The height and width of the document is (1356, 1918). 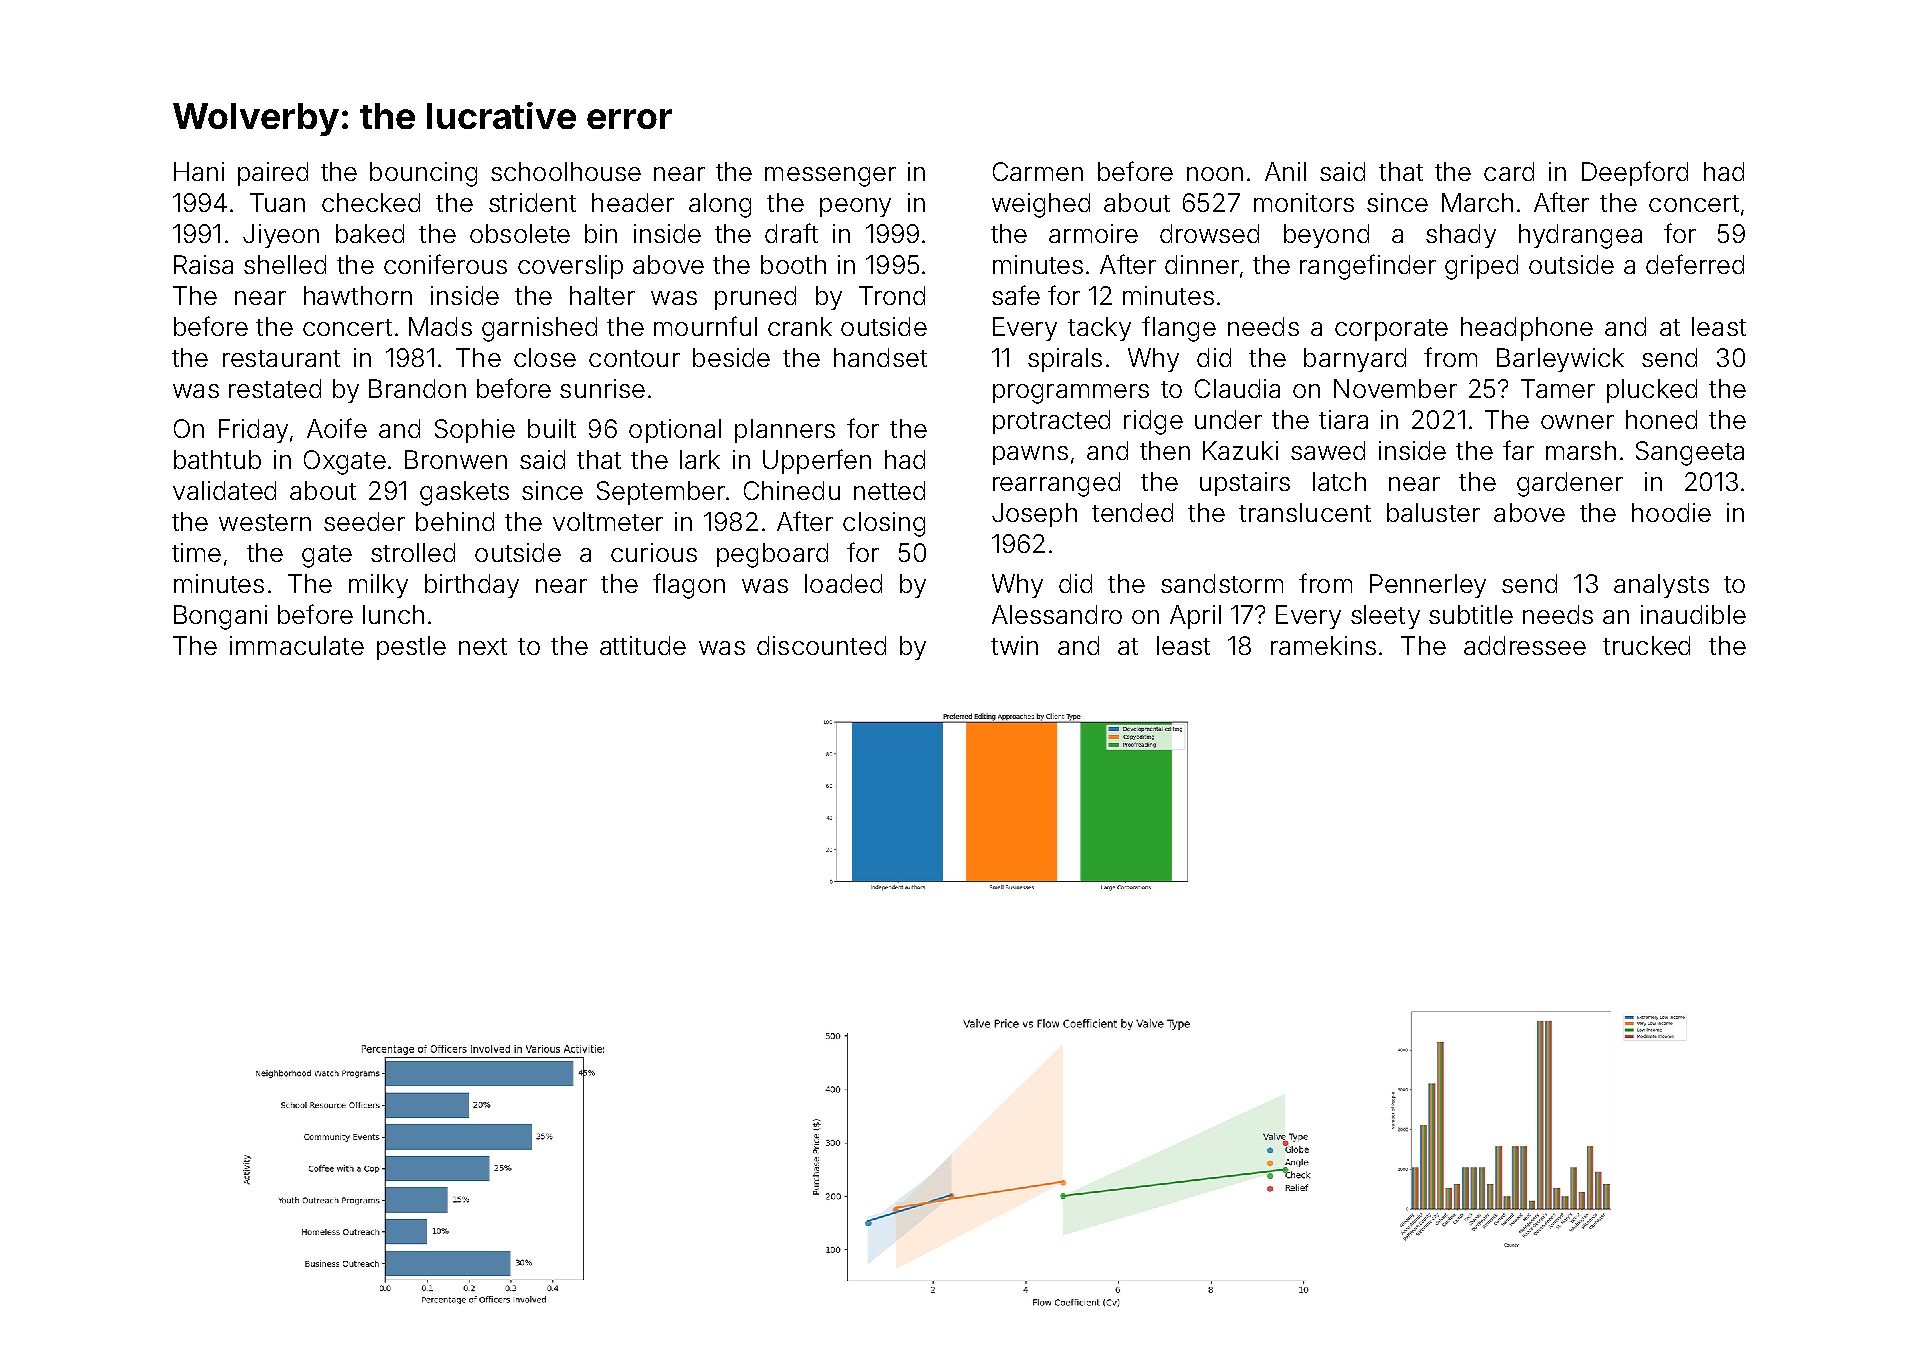 What do you see at coordinates (1202, 264) in the document?
I see `dinner` at bounding box center [1202, 264].
